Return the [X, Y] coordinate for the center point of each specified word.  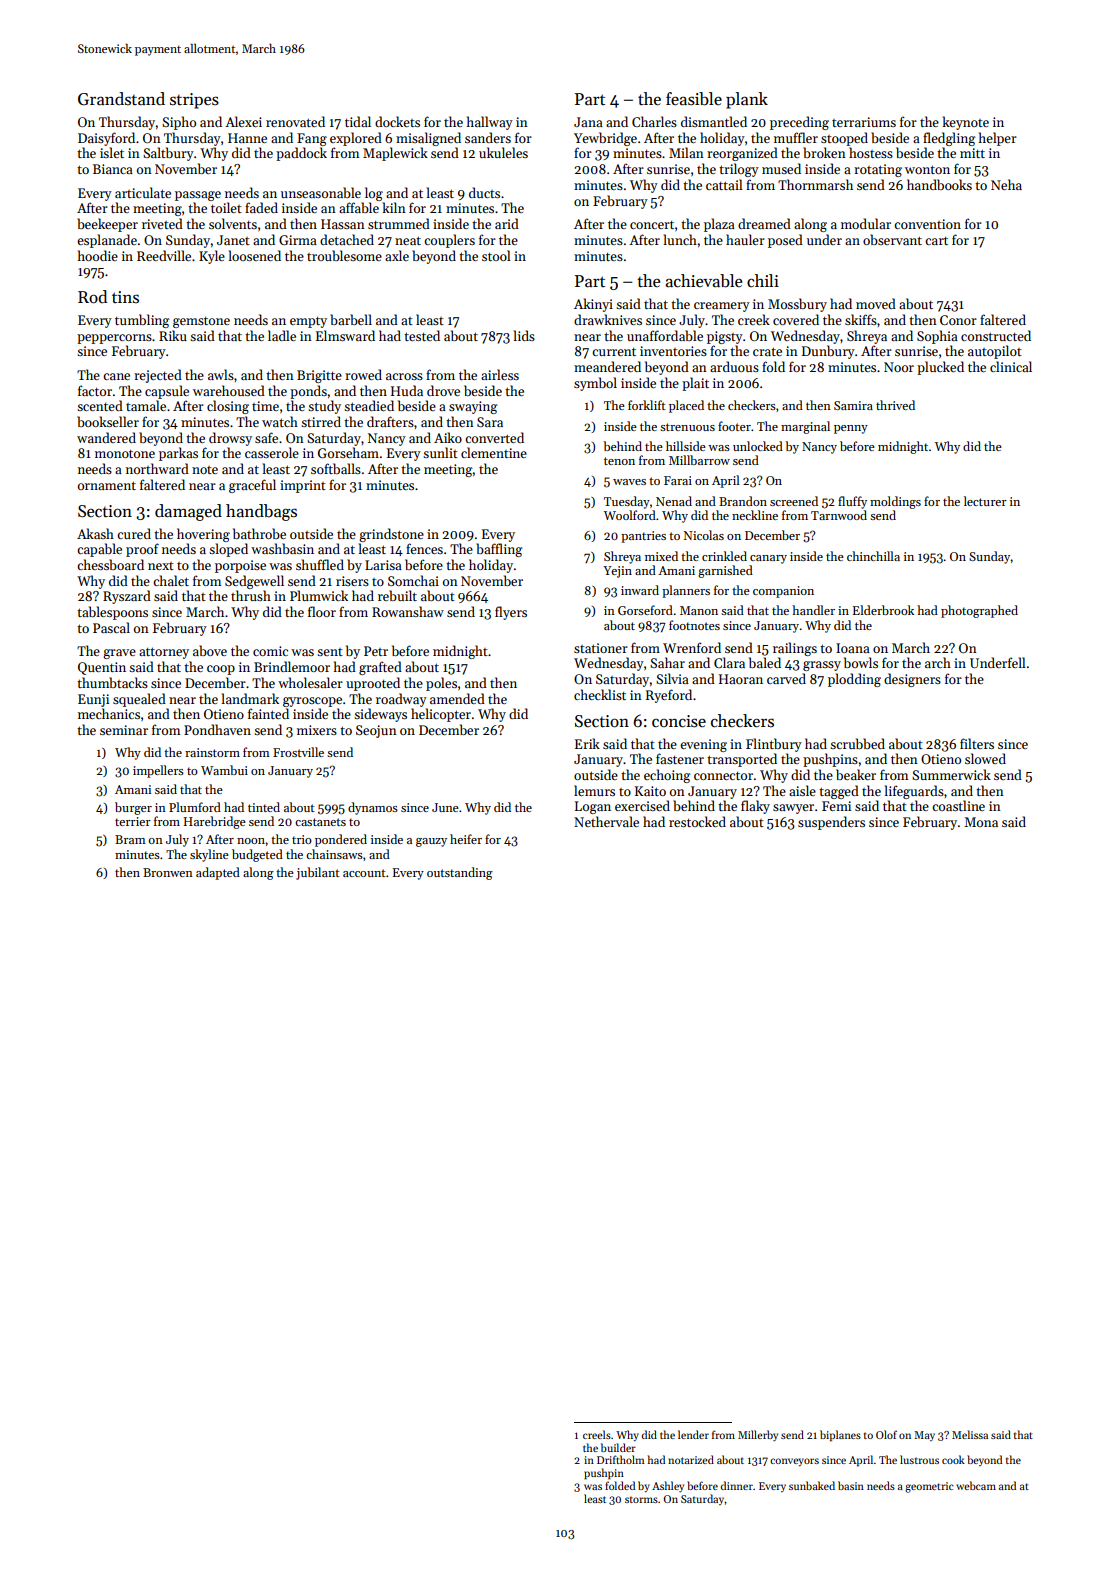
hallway [490, 123]
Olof [886, 1434]
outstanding [460, 873]
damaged [188, 512]
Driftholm [621, 1459]
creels [597, 1434]
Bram [130, 839]
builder [618, 1447]
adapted [218, 873]
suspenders [831, 823]
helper [998, 139]
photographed [979, 611]
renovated [295, 121]
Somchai [413, 580]
